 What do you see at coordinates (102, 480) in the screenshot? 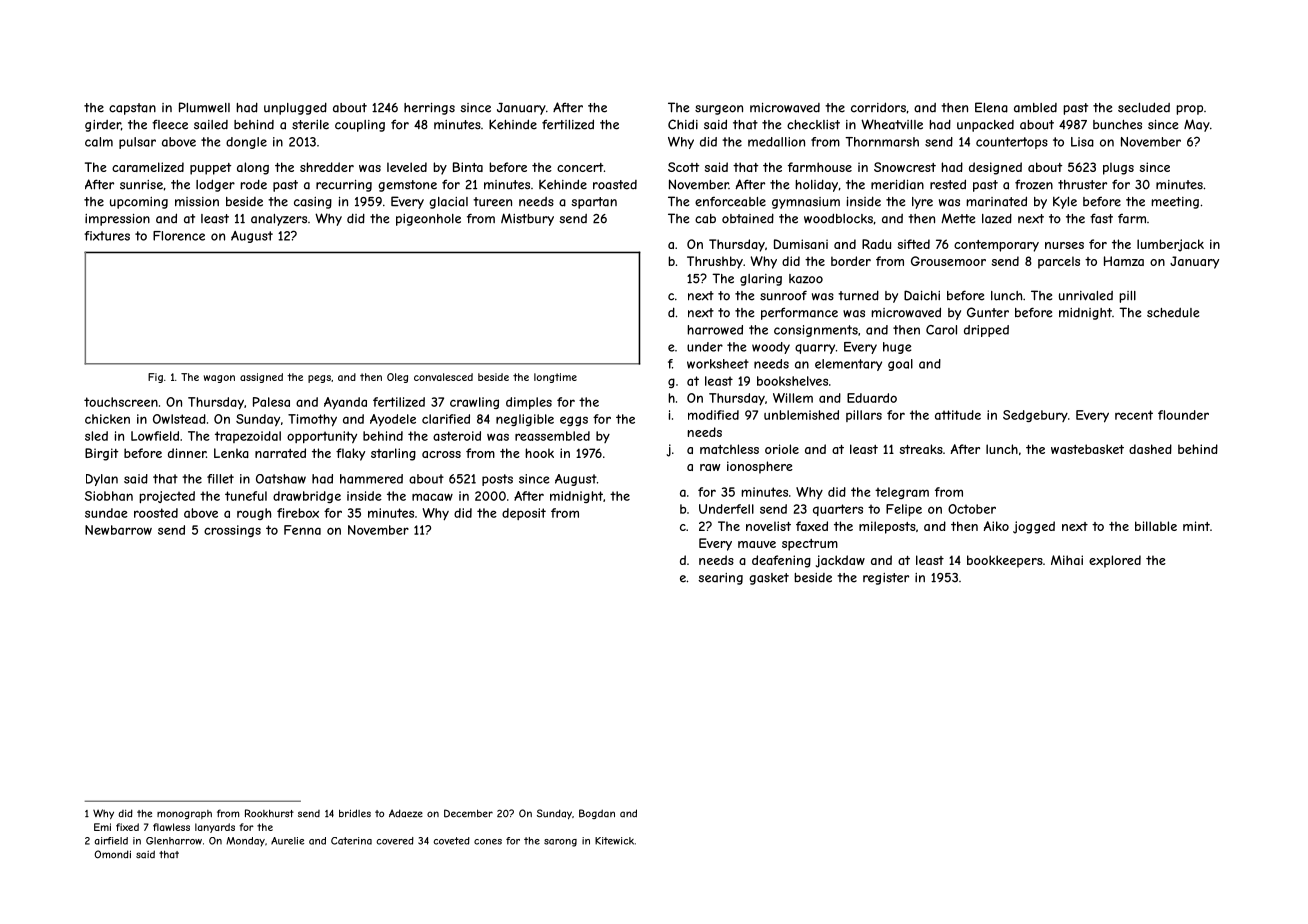
I see `Dylan` at bounding box center [102, 480].
